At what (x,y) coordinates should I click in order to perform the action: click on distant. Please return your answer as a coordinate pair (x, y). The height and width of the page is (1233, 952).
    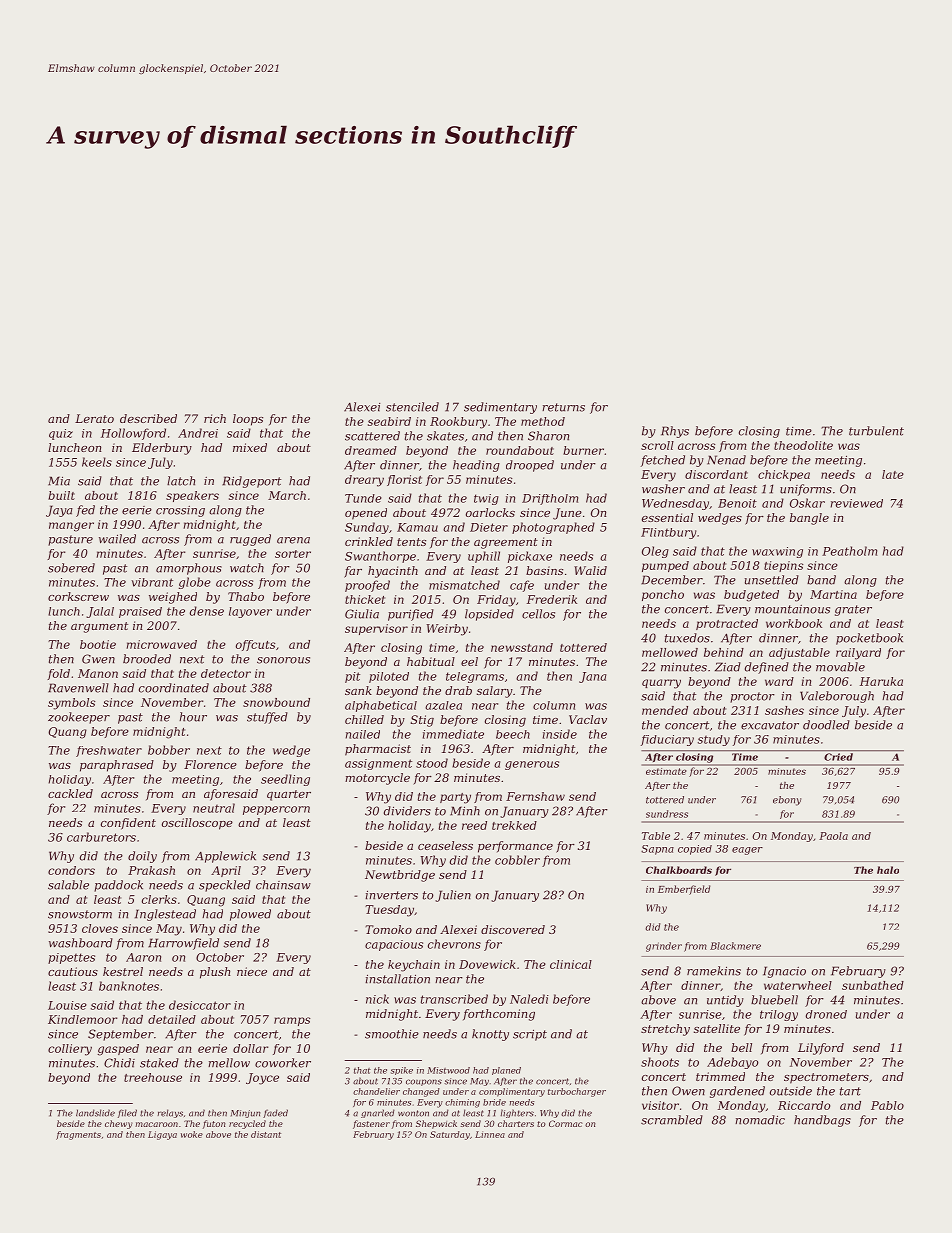
    Looking at the image, I should click on (266, 1134).
